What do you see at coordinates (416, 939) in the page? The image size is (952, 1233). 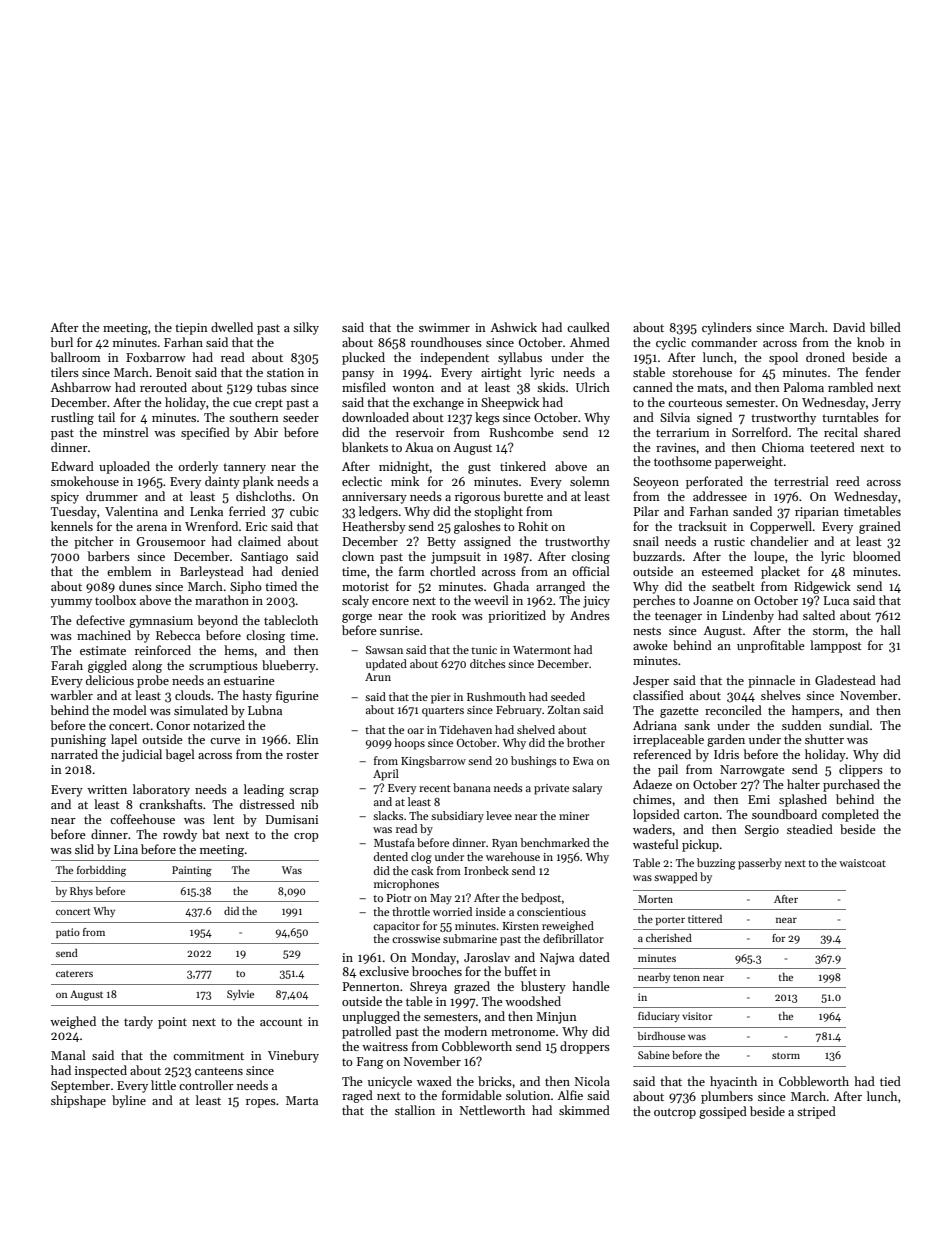 I see `crosswise` at bounding box center [416, 939].
